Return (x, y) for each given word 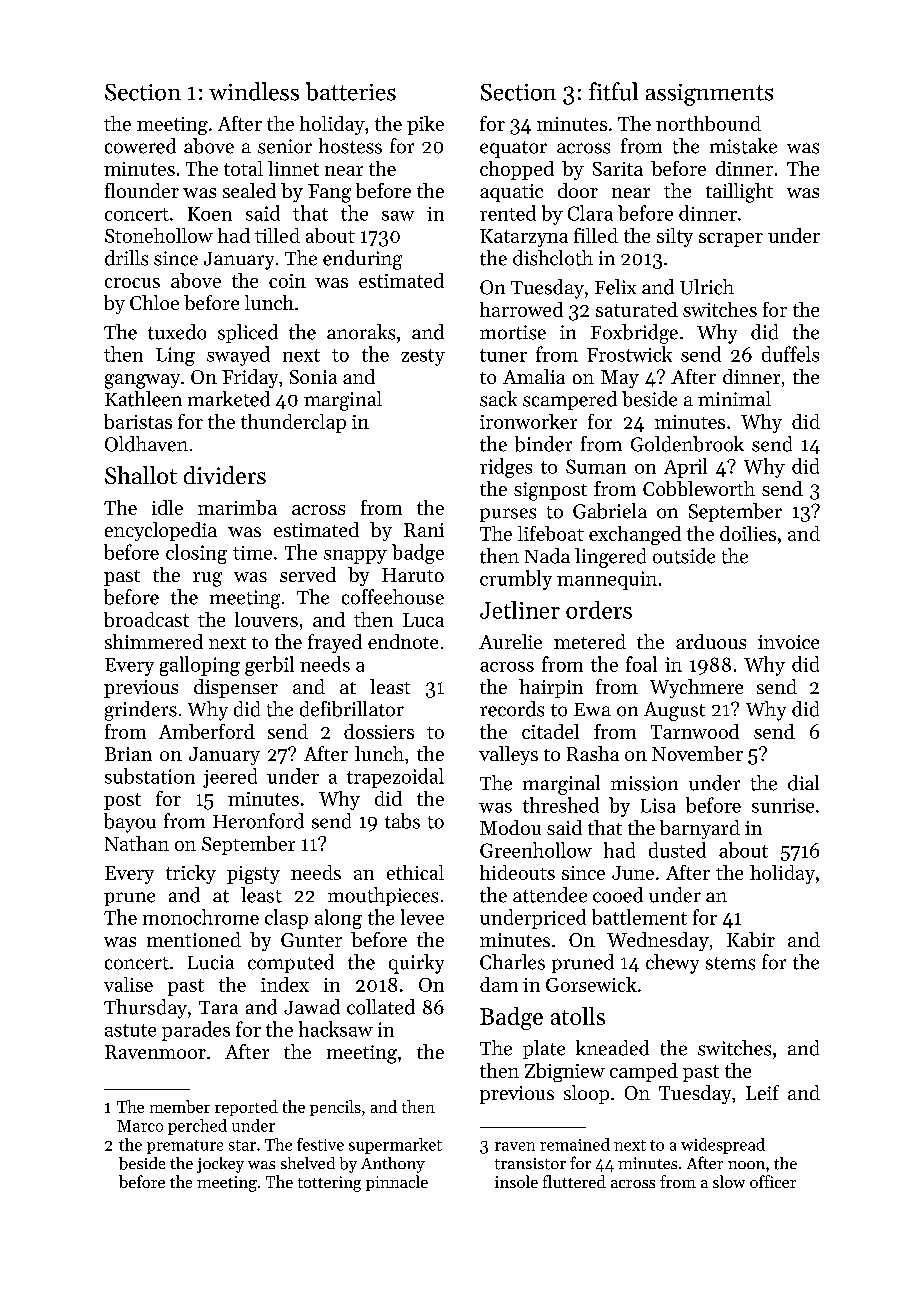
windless (254, 91)
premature (185, 1147)
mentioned (194, 939)
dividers (225, 475)
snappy (355, 557)
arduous (711, 641)
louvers (266, 619)
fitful (613, 91)
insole (516, 1181)
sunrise (783, 805)
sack (498, 399)
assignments (709, 95)
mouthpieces (383, 896)
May (620, 379)
